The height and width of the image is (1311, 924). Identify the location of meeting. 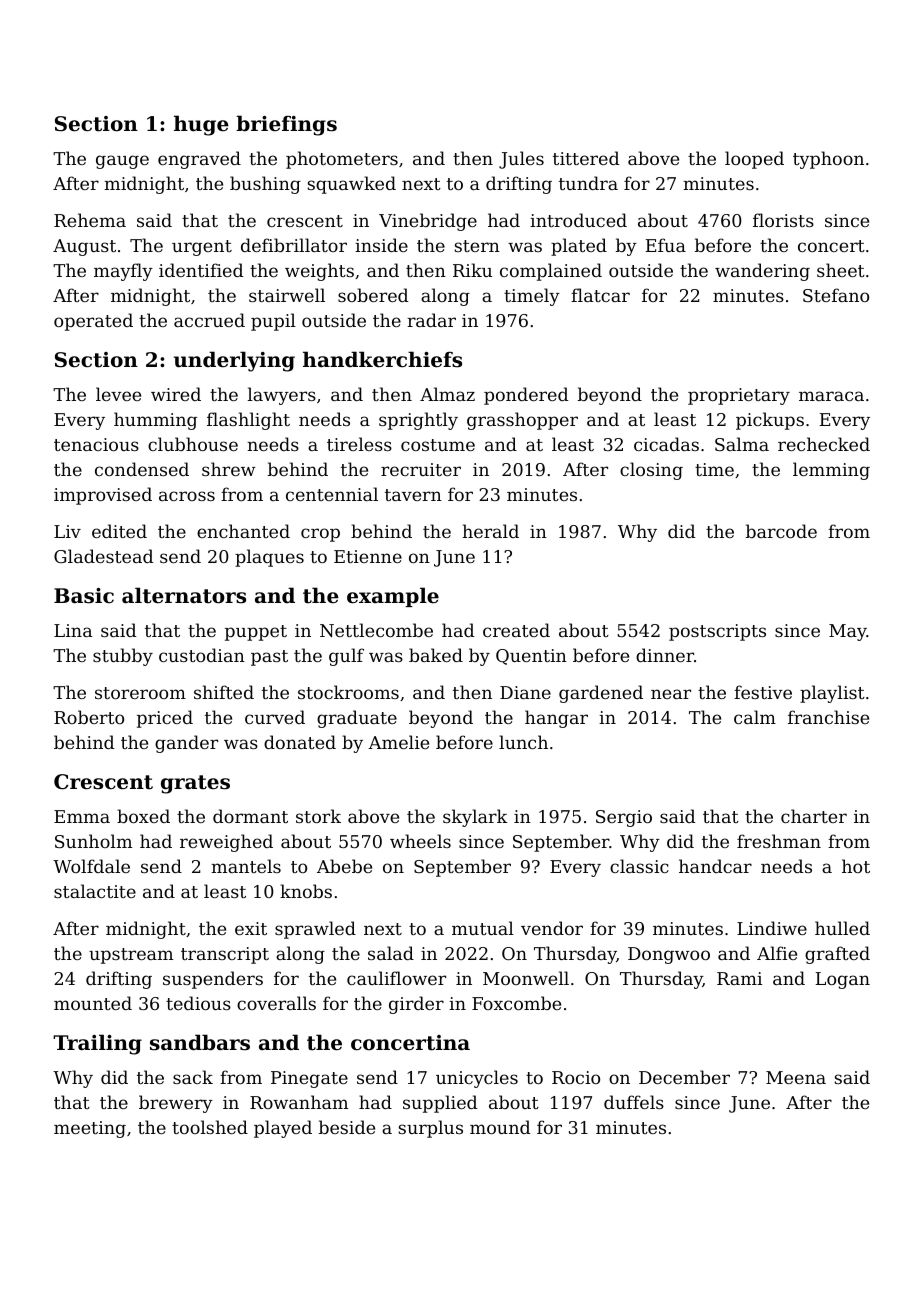
(90, 1129).
